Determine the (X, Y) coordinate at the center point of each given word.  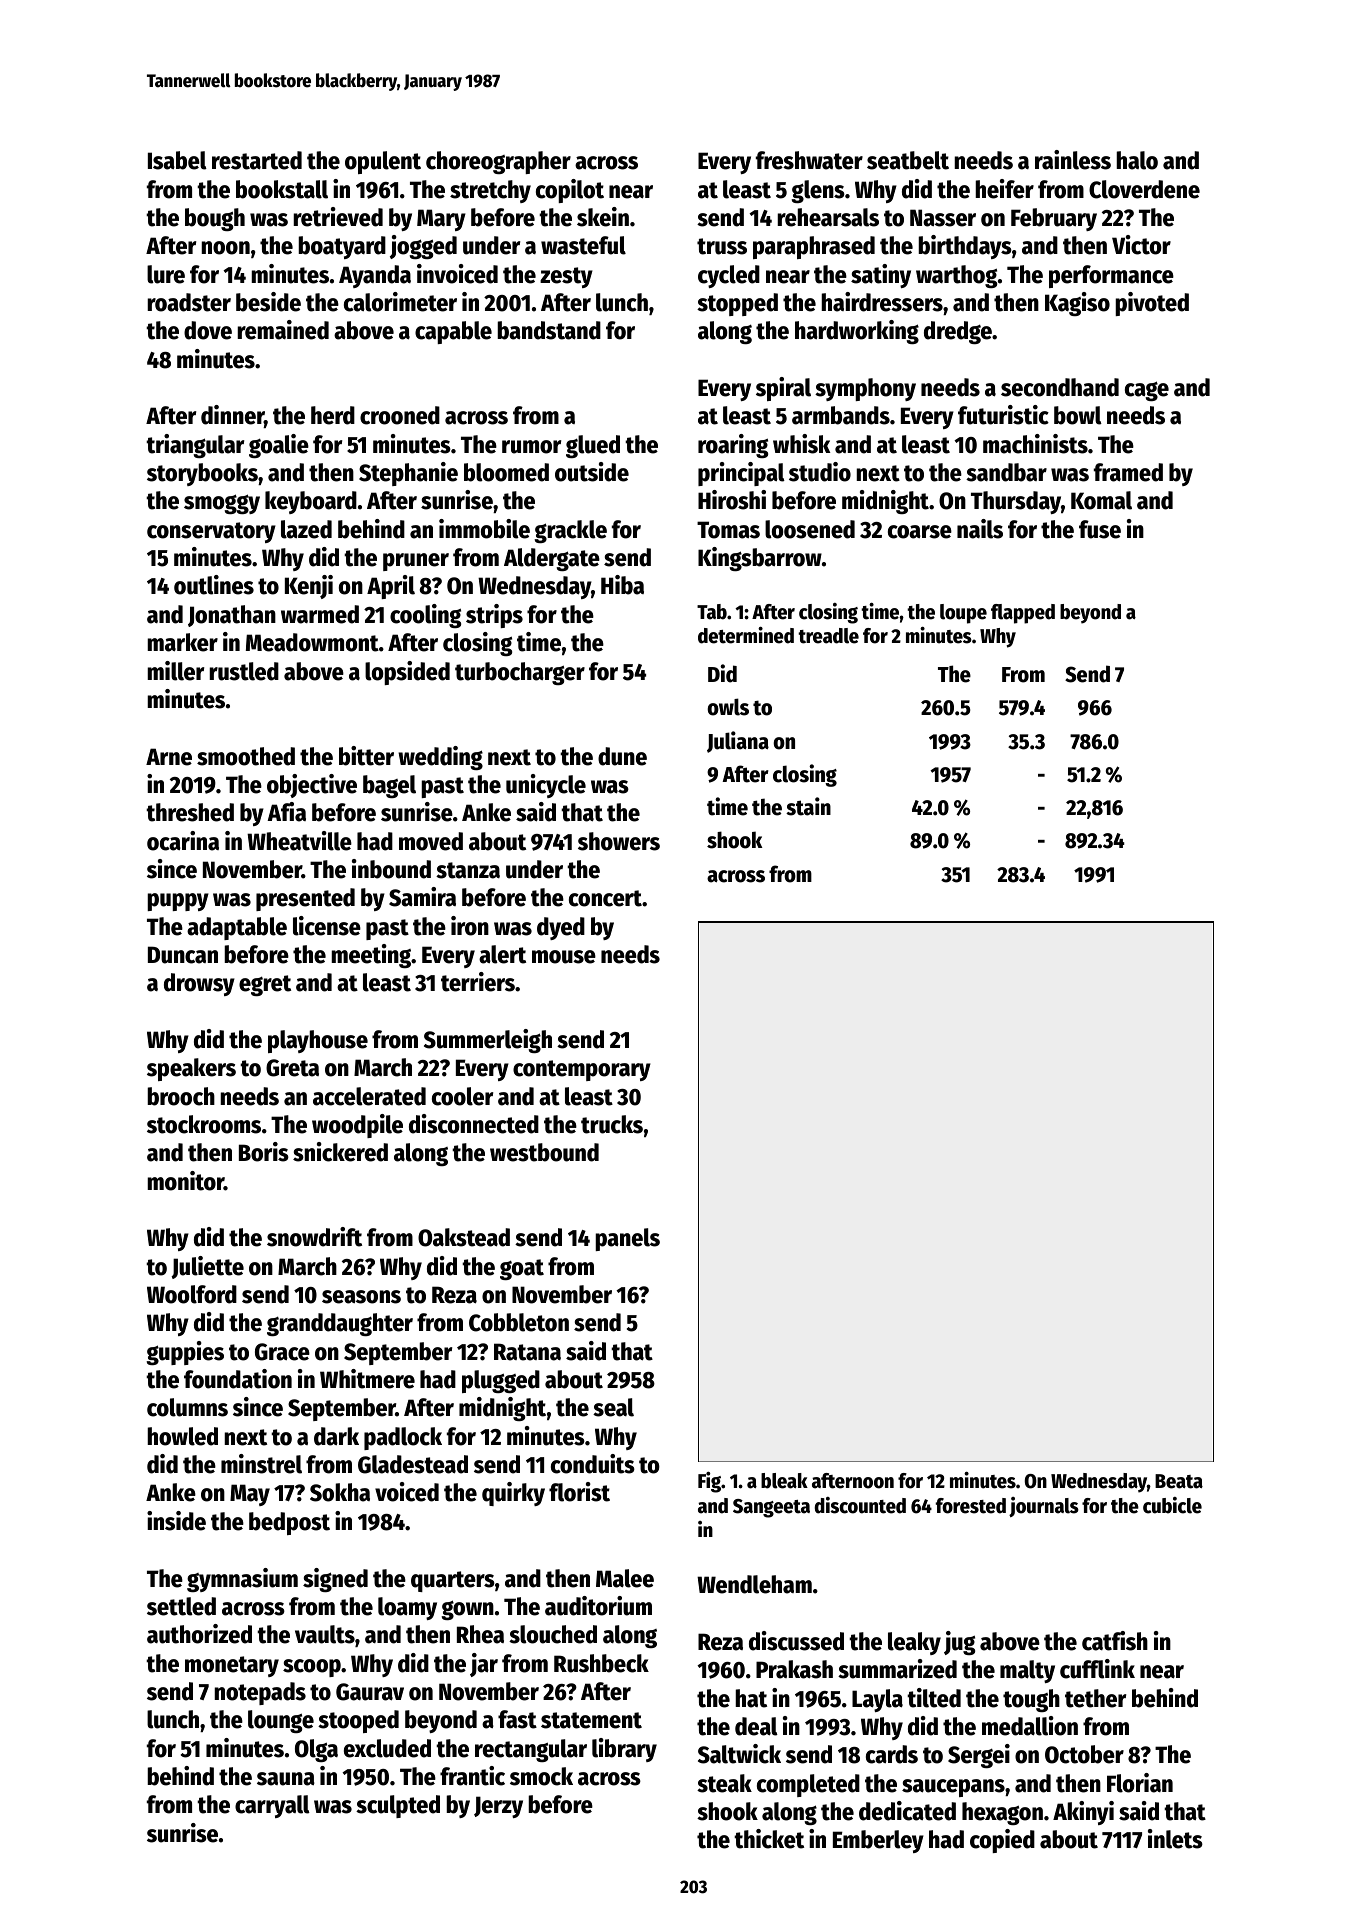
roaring (733, 446)
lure (166, 274)
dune (622, 756)
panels (627, 1239)
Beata (1179, 1481)
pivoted (1152, 304)
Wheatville (299, 841)
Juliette (207, 1267)
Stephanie (408, 474)
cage (1147, 391)
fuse (1100, 529)
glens (818, 191)
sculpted (398, 1806)
